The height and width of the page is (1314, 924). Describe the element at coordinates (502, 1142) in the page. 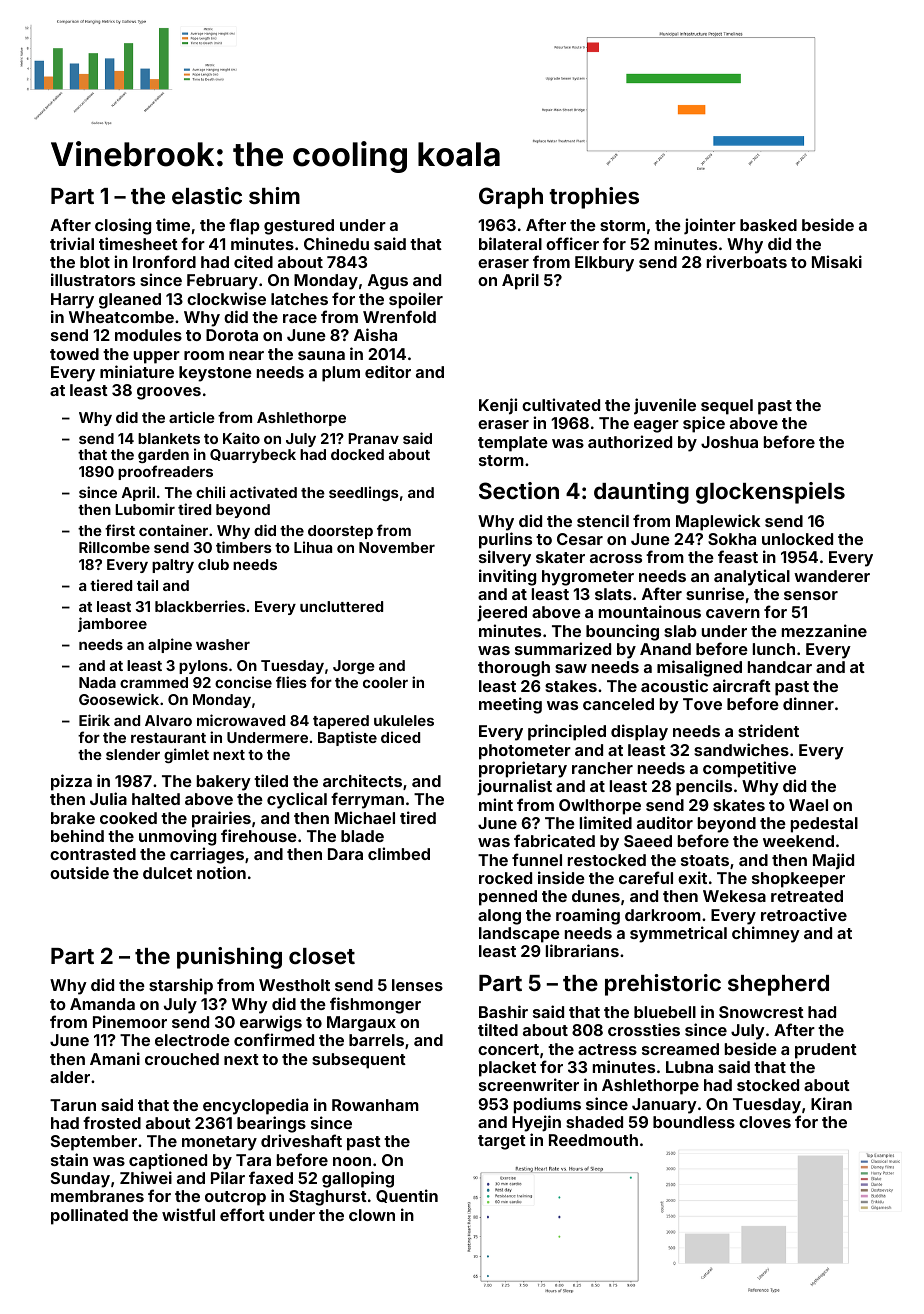

I see `target` at that location.
